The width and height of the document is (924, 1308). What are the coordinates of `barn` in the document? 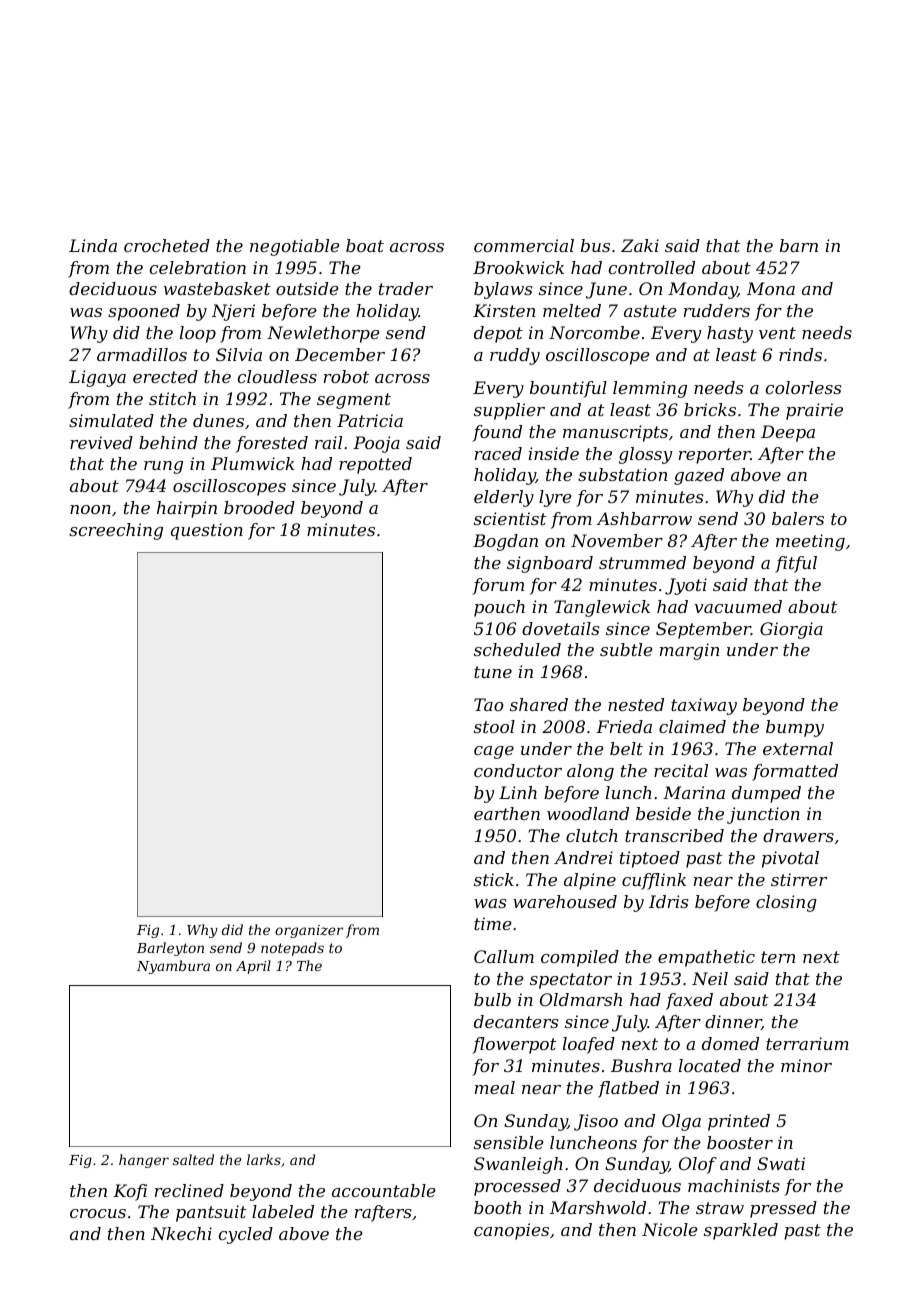 It's located at (799, 245).
